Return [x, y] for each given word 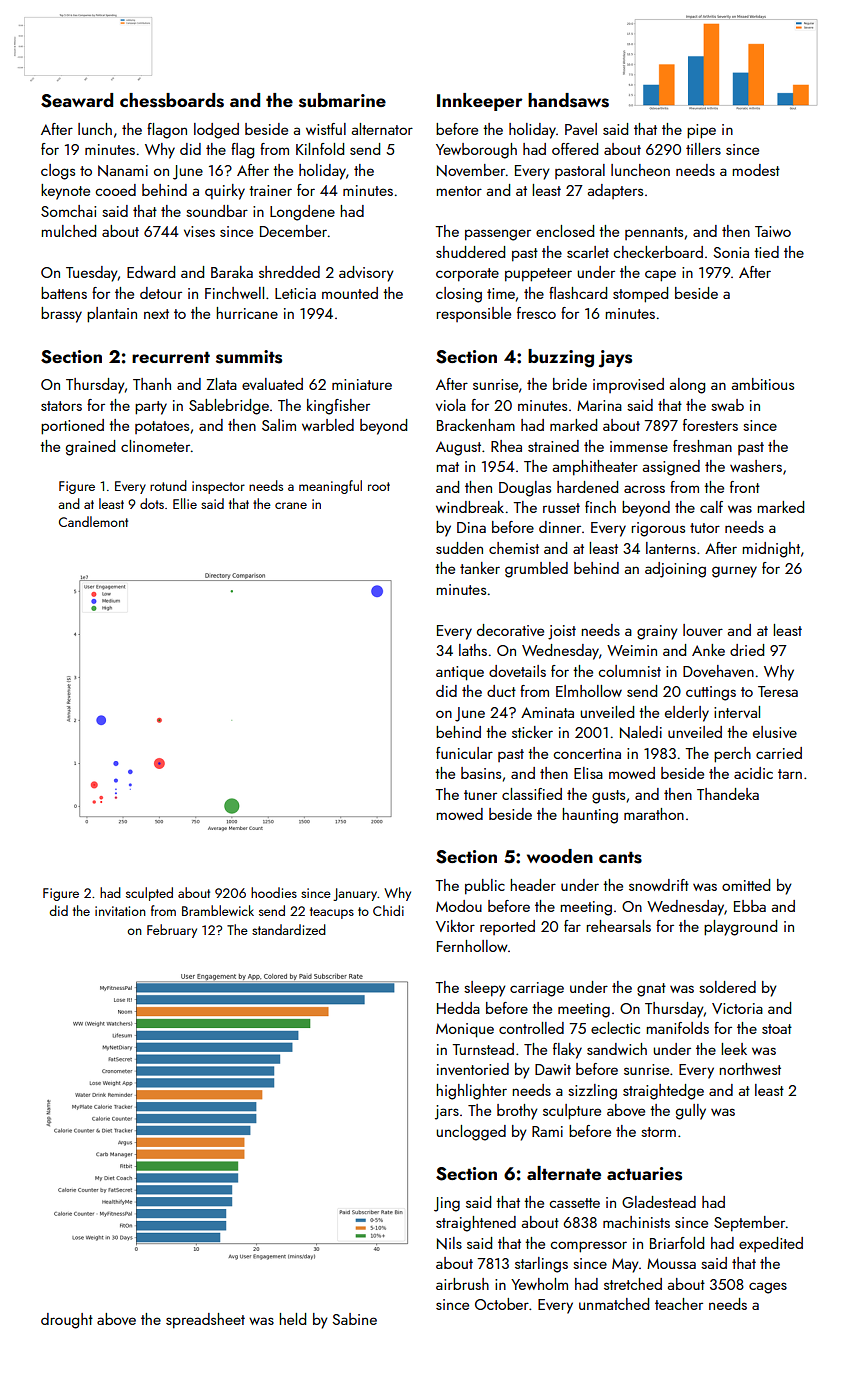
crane [291, 505]
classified [532, 794]
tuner [480, 795]
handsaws [568, 100]
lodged [216, 131]
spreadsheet [205, 1321]
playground [740, 928]
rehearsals [618, 926]
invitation [120, 911]
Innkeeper [479, 102]
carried [779, 753]
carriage [537, 989]
